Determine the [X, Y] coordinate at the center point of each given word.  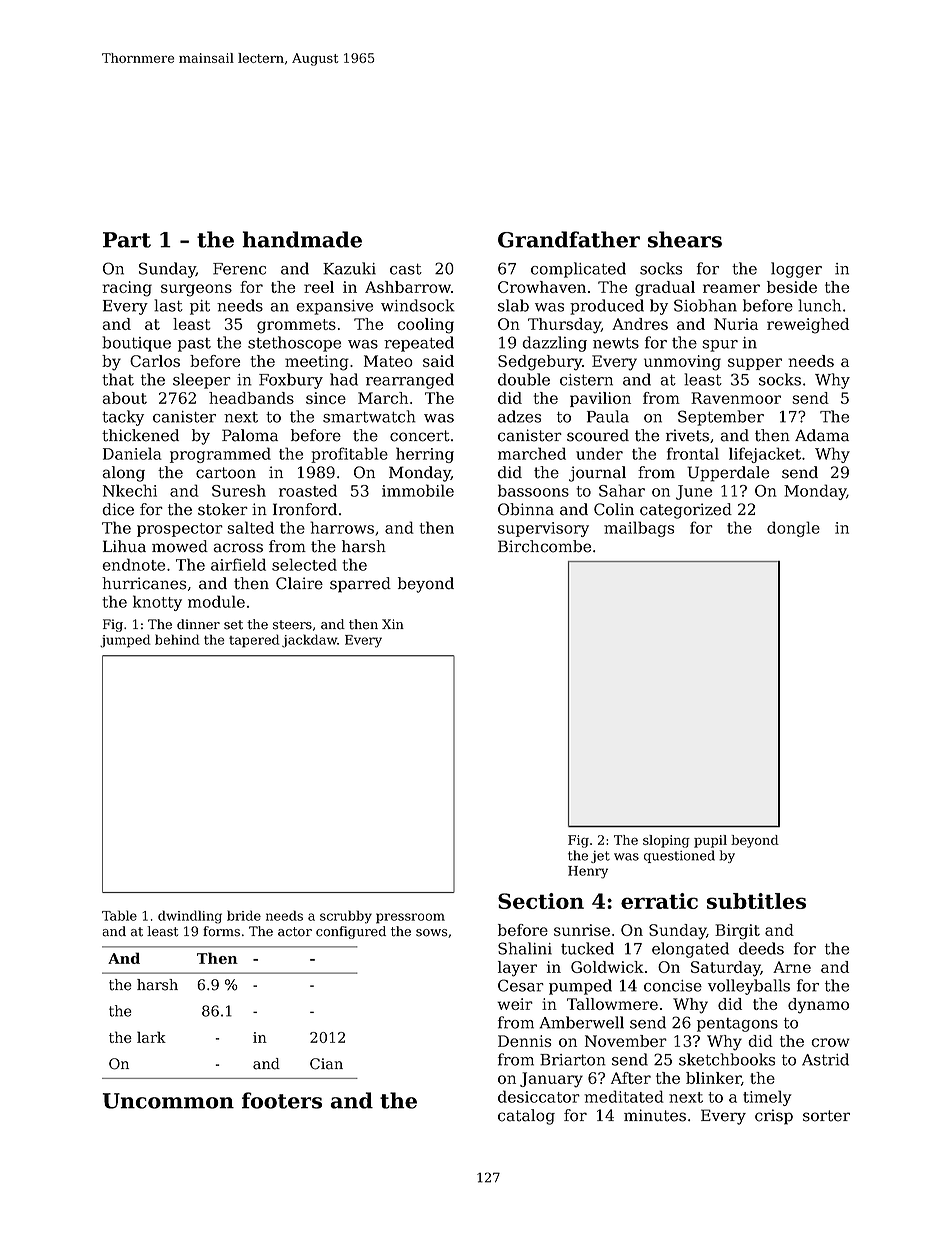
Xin [393, 624]
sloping [666, 841]
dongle [793, 529]
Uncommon [168, 1101]
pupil [710, 841]
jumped [125, 641]
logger [796, 270]
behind [177, 639]
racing [127, 289]
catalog [526, 1117]
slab [513, 305]
